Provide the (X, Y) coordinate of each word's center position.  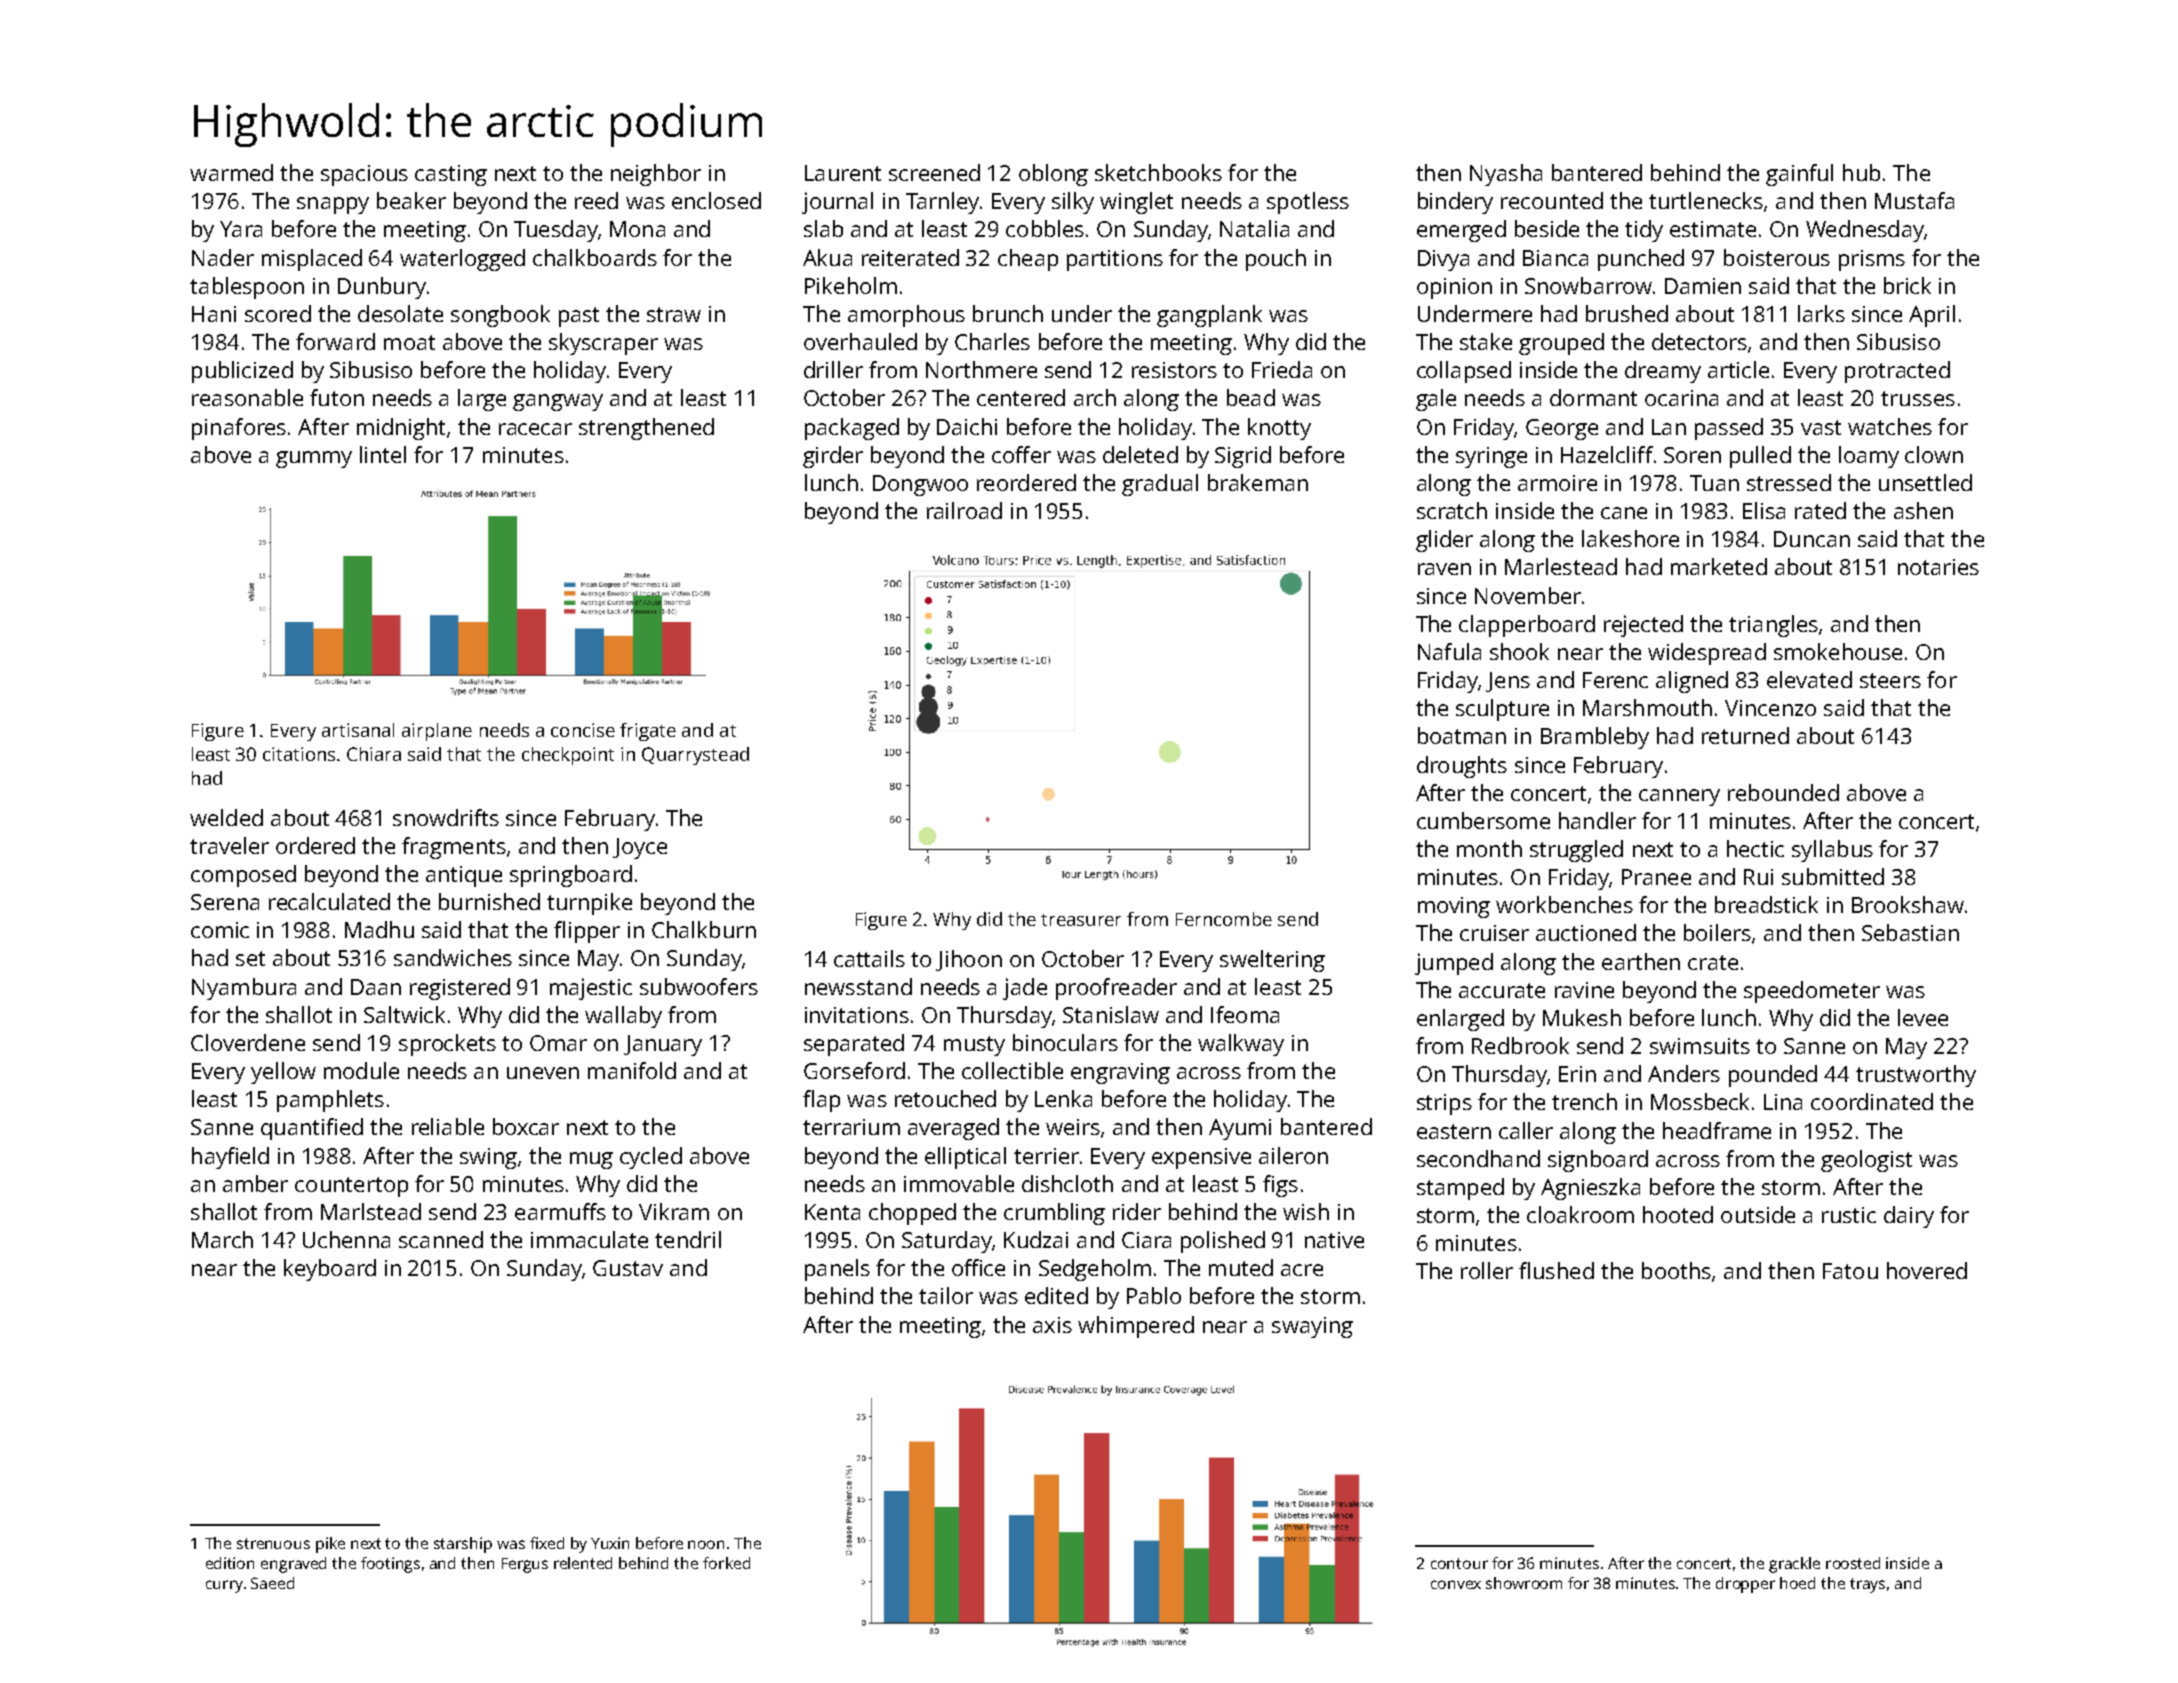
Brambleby (1595, 738)
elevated (1809, 679)
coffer (1021, 454)
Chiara (374, 754)
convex (1456, 1584)
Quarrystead (695, 756)
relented (583, 1563)
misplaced (312, 260)
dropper (1745, 1585)
